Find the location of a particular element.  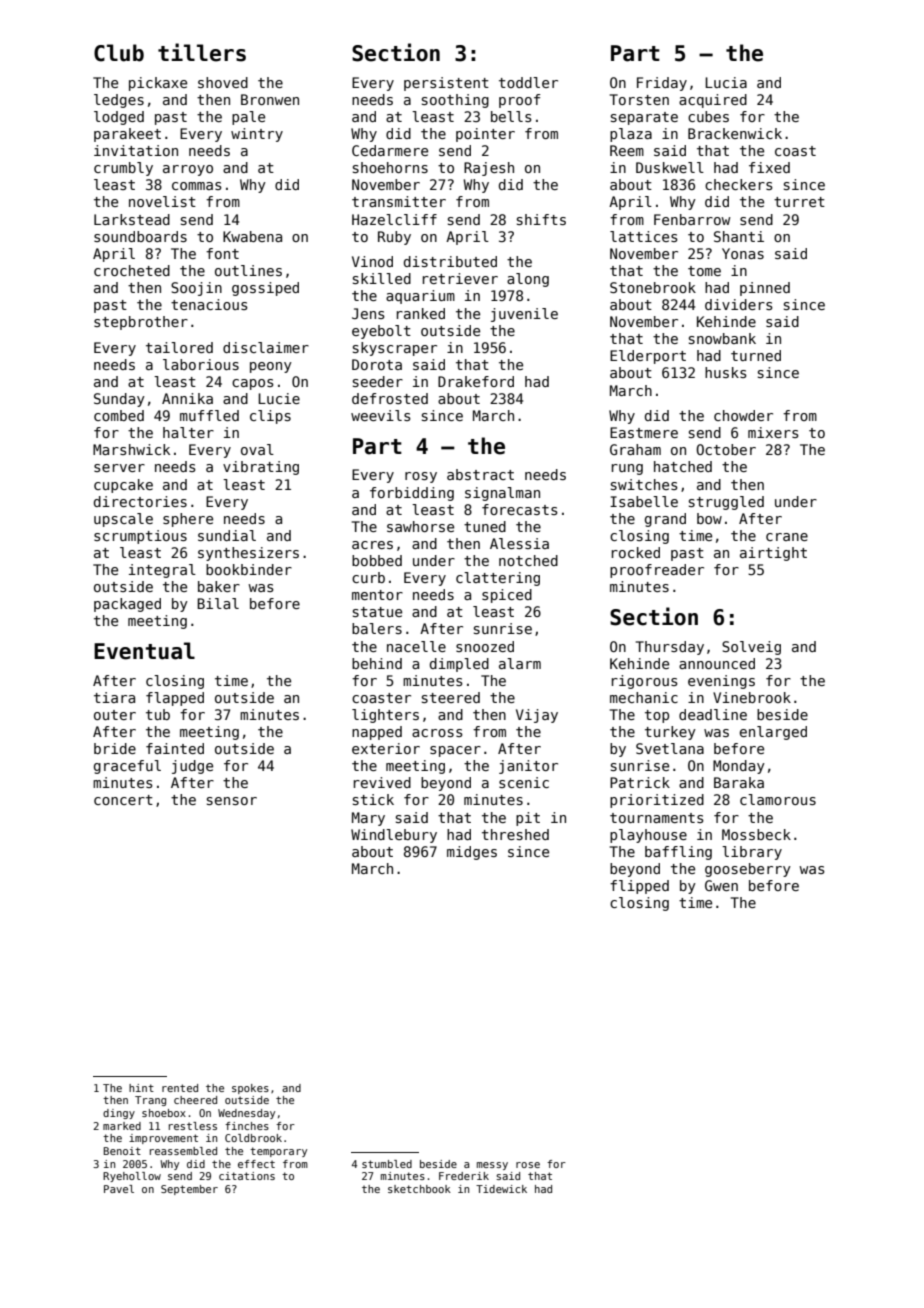

lattices is located at coordinates (644, 236).
